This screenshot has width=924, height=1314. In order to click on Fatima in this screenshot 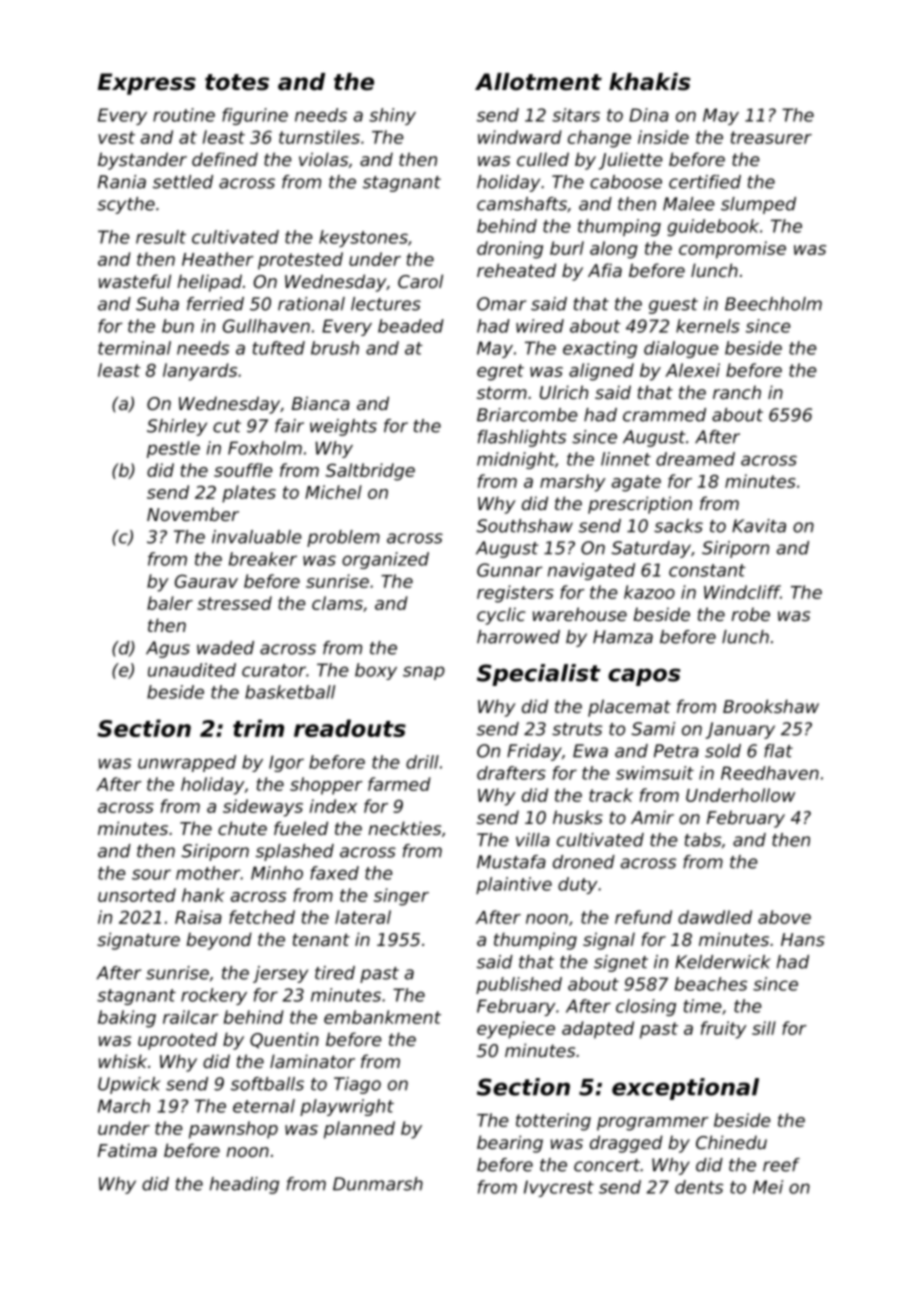, I will do `click(127, 1150)`.
